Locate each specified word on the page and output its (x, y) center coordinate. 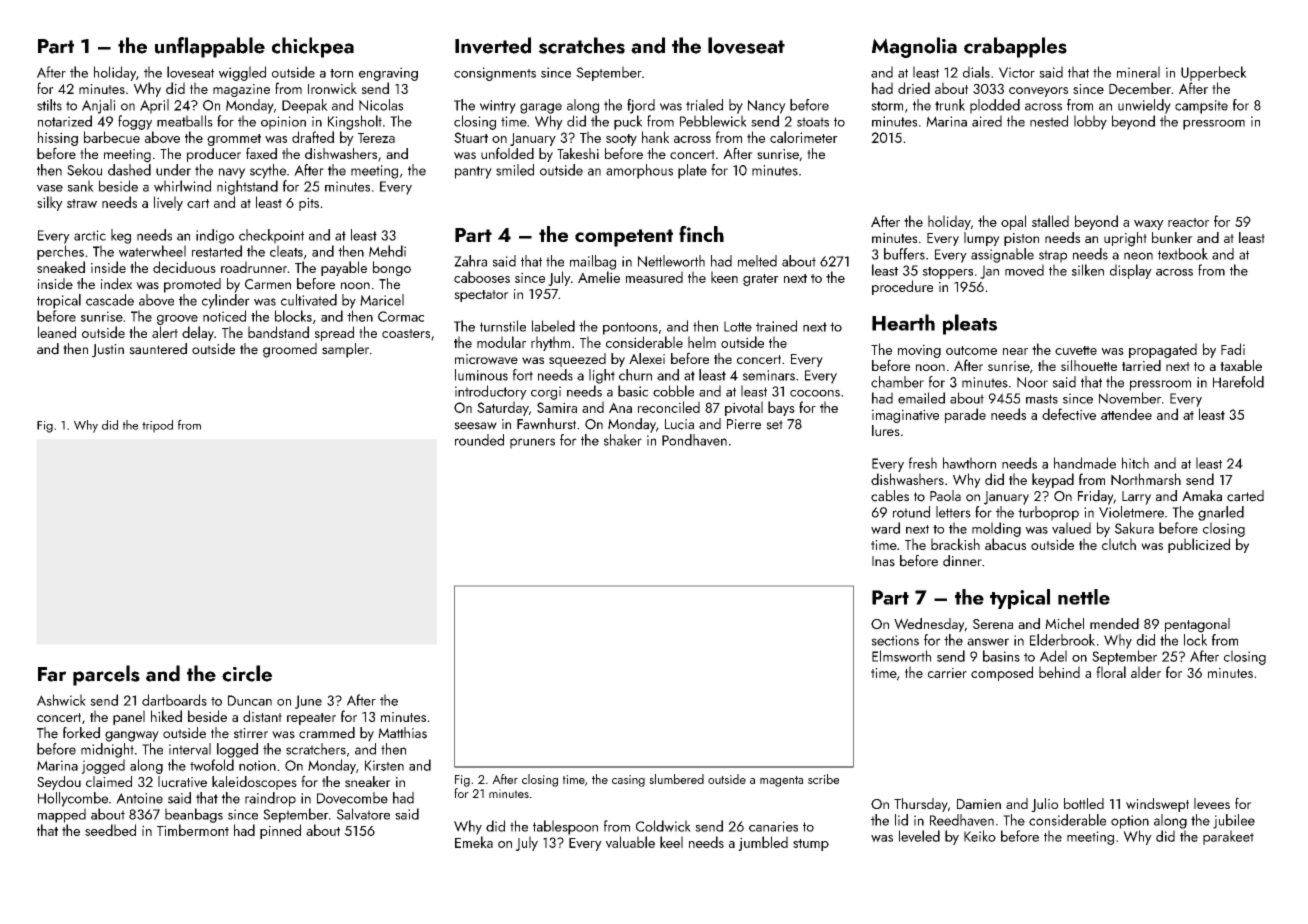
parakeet (1228, 837)
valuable (630, 842)
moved (1024, 270)
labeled (553, 326)
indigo (215, 236)
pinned (280, 831)
